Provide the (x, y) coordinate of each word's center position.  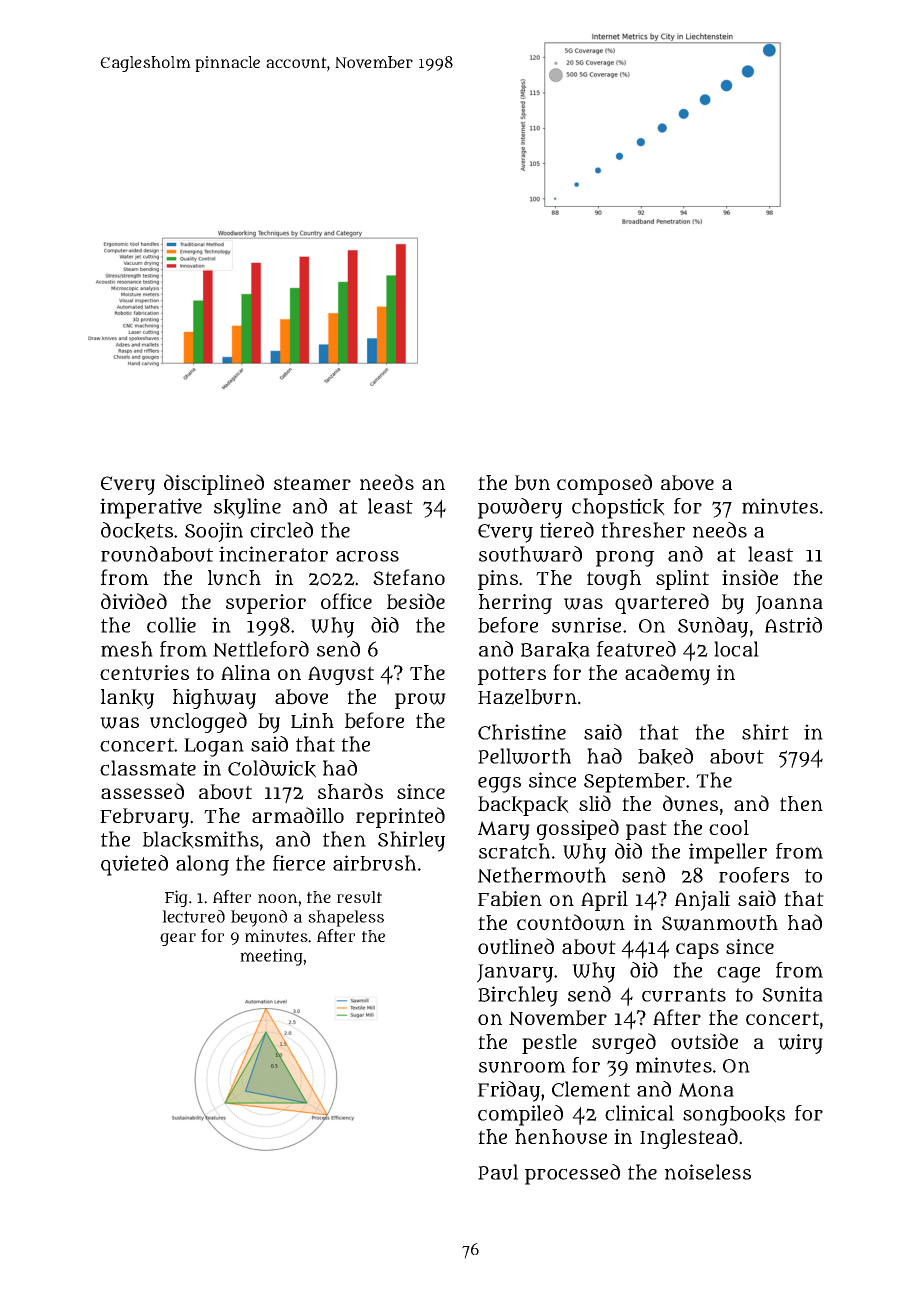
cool (729, 827)
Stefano (409, 577)
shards (350, 791)
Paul (498, 1172)
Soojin (214, 532)
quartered (662, 603)
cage (738, 974)
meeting (271, 957)
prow (420, 701)
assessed (142, 791)
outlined (516, 946)
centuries (144, 673)
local (736, 649)
